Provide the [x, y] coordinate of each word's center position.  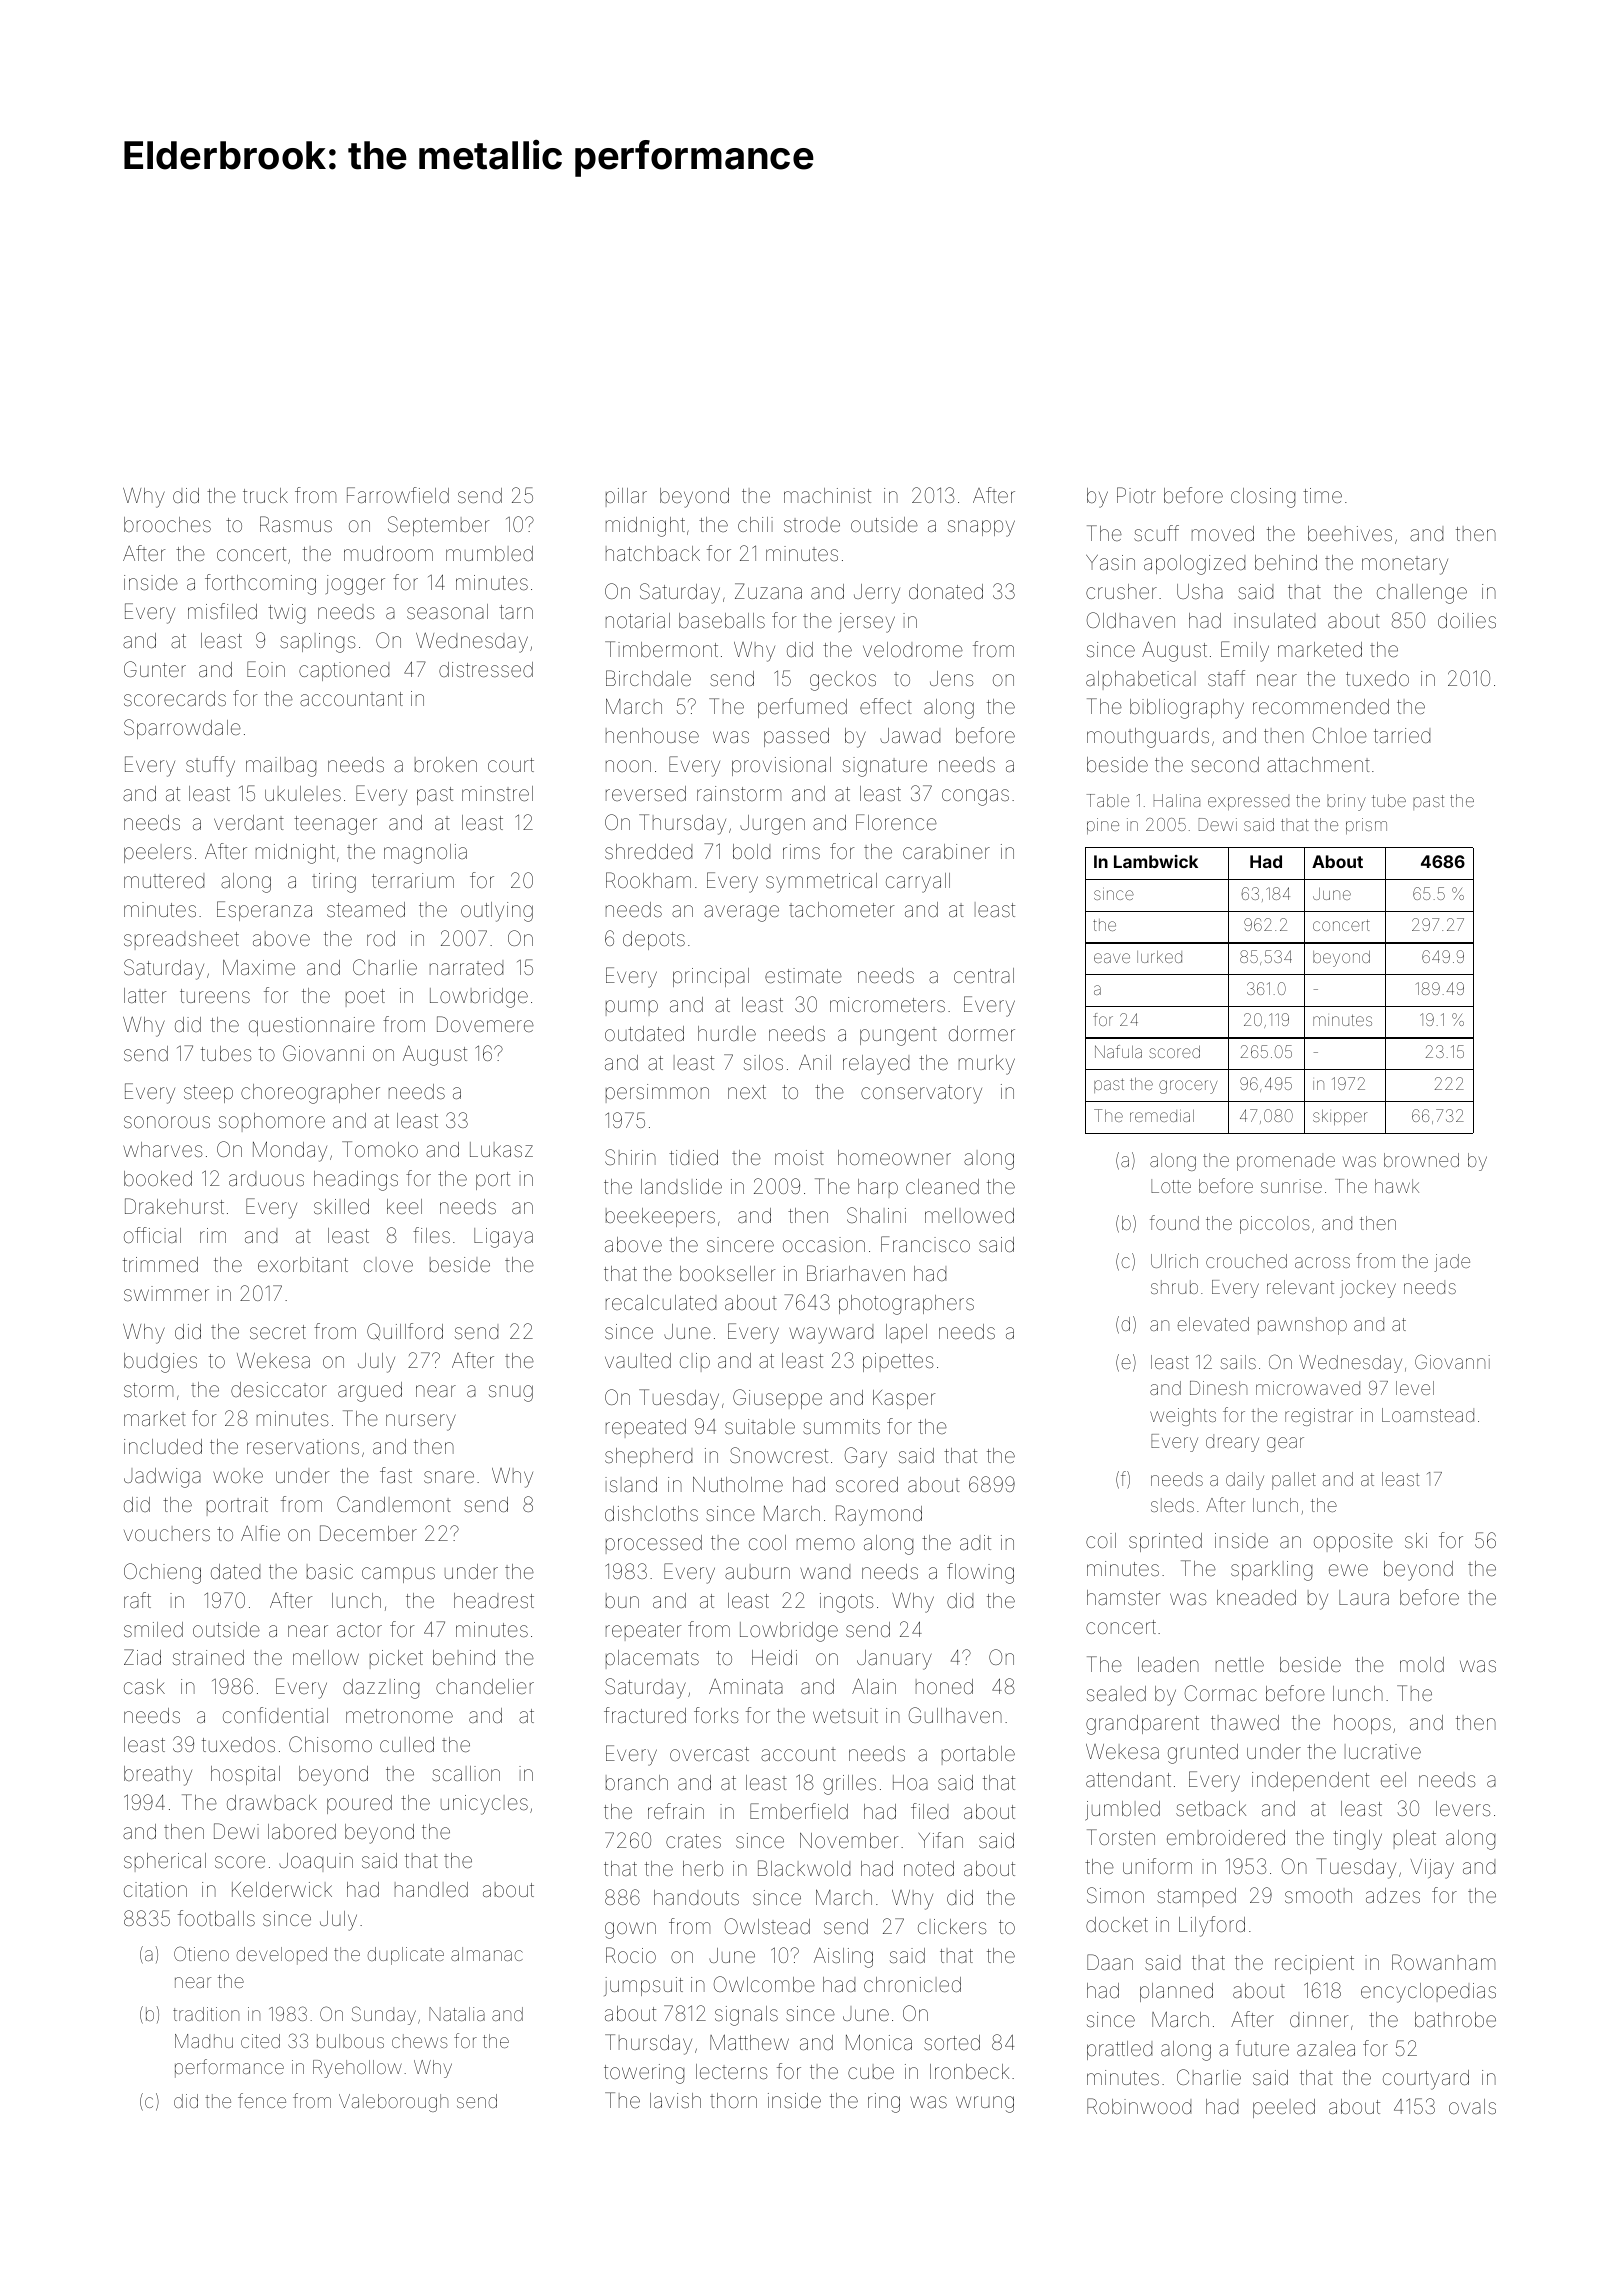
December [368, 1533]
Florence [896, 822]
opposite [1353, 1542]
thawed [1245, 1722]
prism [1366, 826]
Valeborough [393, 2103]
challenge [1422, 594]
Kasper [904, 1399]
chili [755, 524]
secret [278, 1332]
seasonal [447, 611]
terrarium [413, 880]
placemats [652, 1659]
